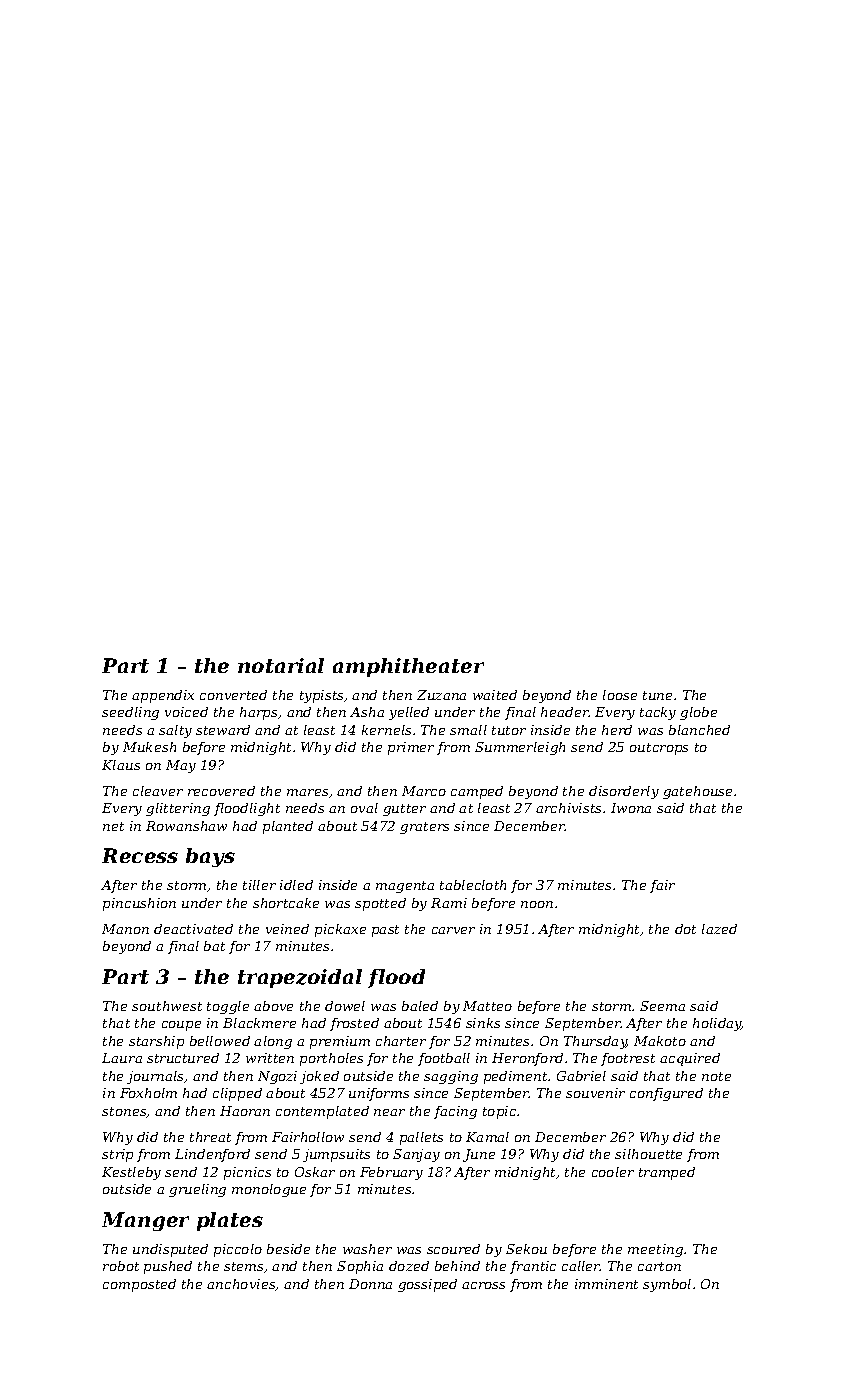 The height and width of the document is (1400, 849). I want to click on symbol, so click(667, 1285).
